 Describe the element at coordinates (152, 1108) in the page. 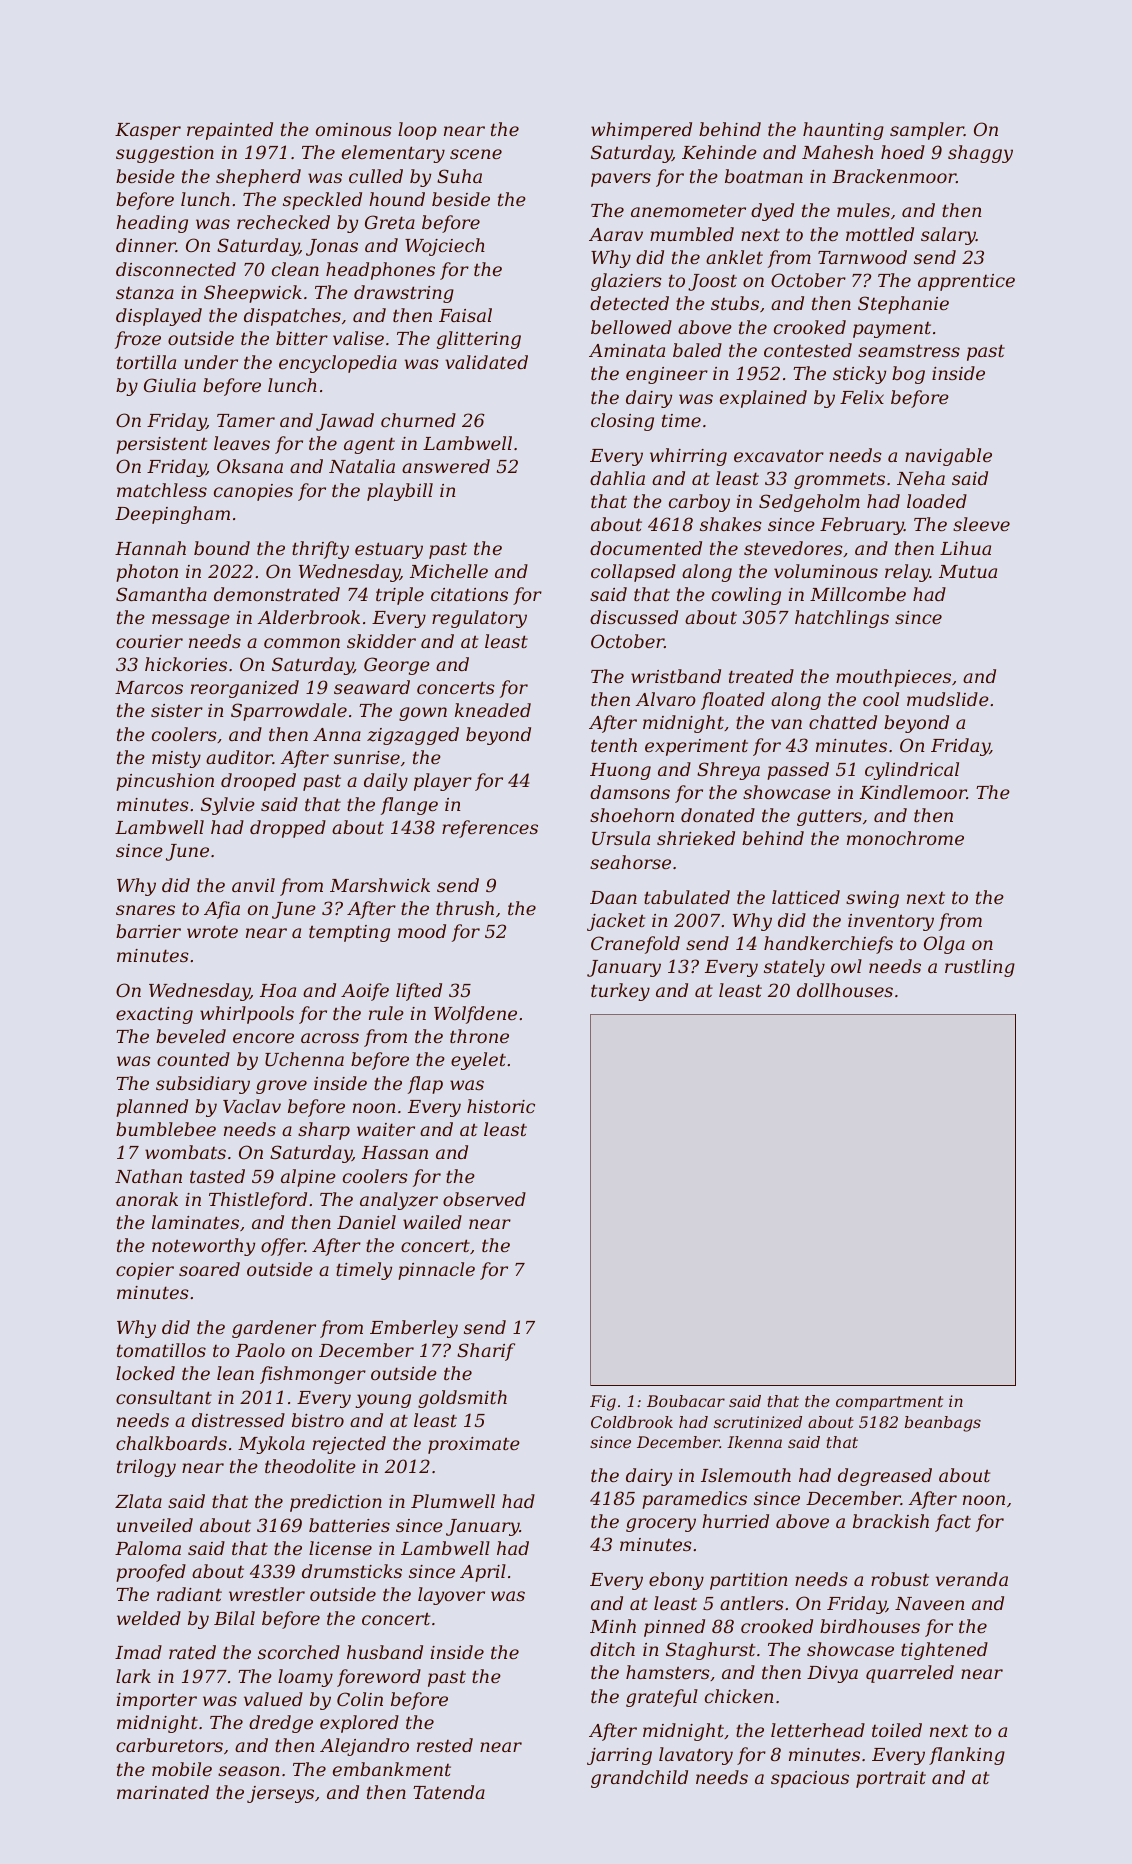

I see `planned` at that location.
